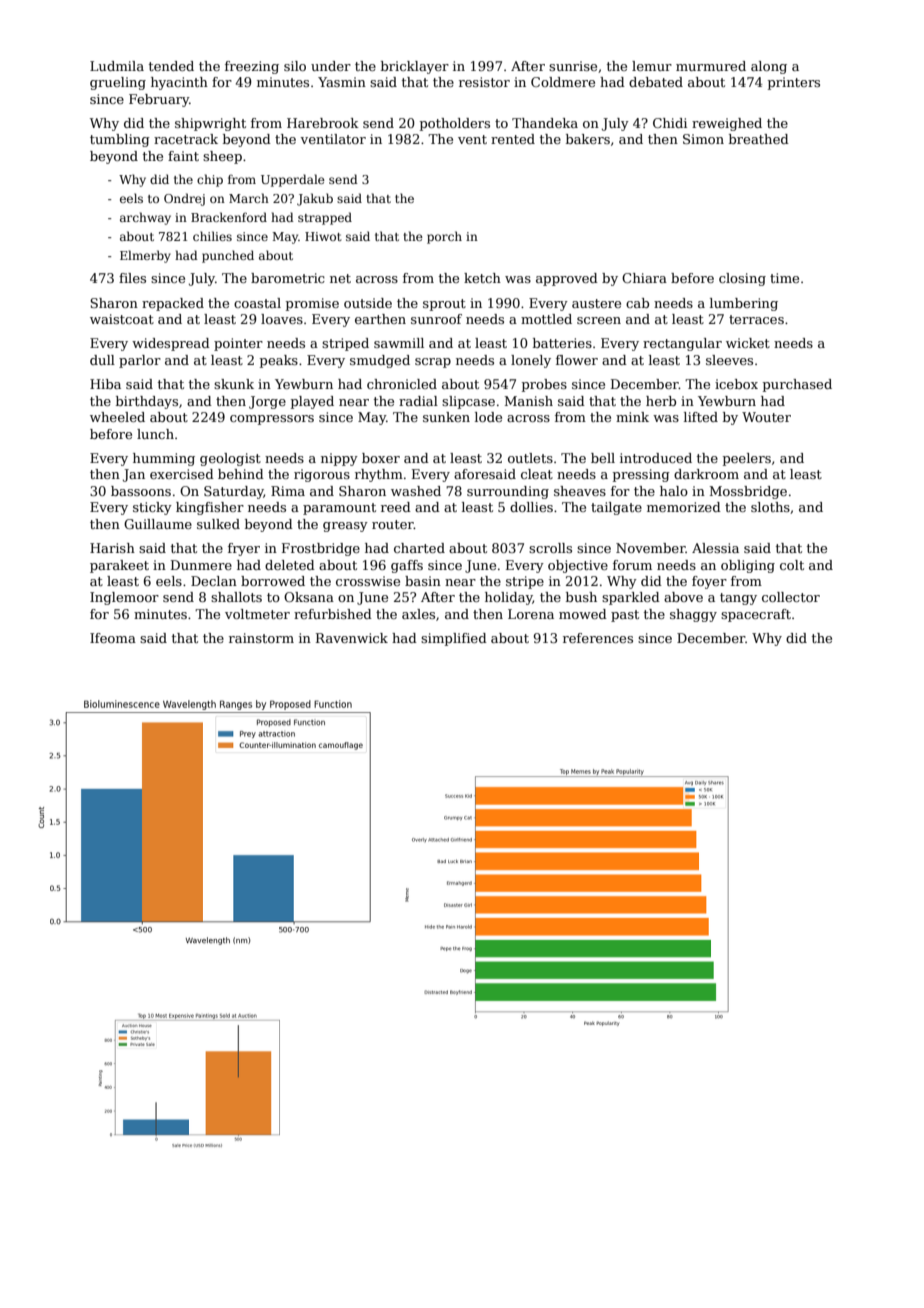  What do you see at coordinates (158, 524) in the screenshot?
I see `Guillaume` at bounding box center [158, 524].
